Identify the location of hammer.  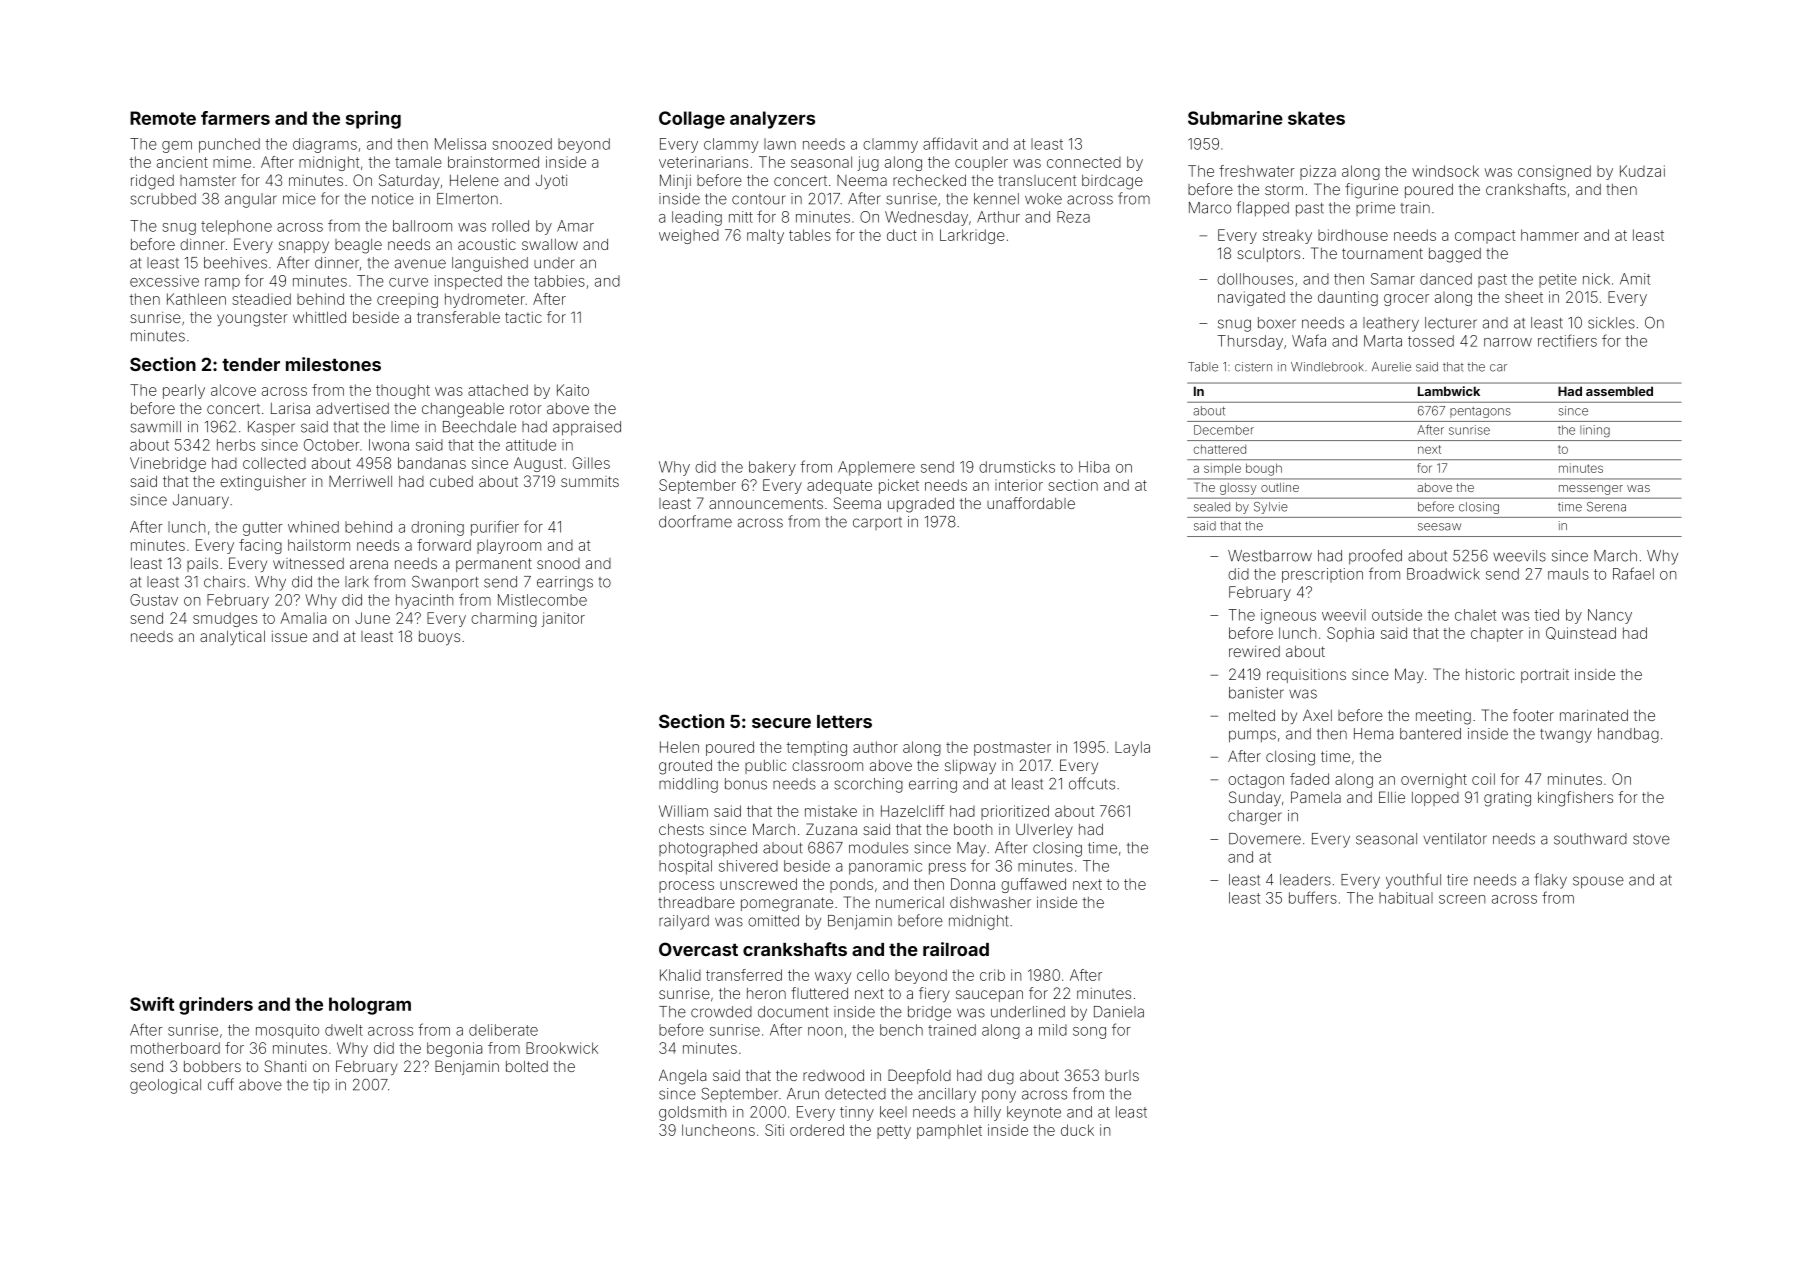
(1550, 235).
